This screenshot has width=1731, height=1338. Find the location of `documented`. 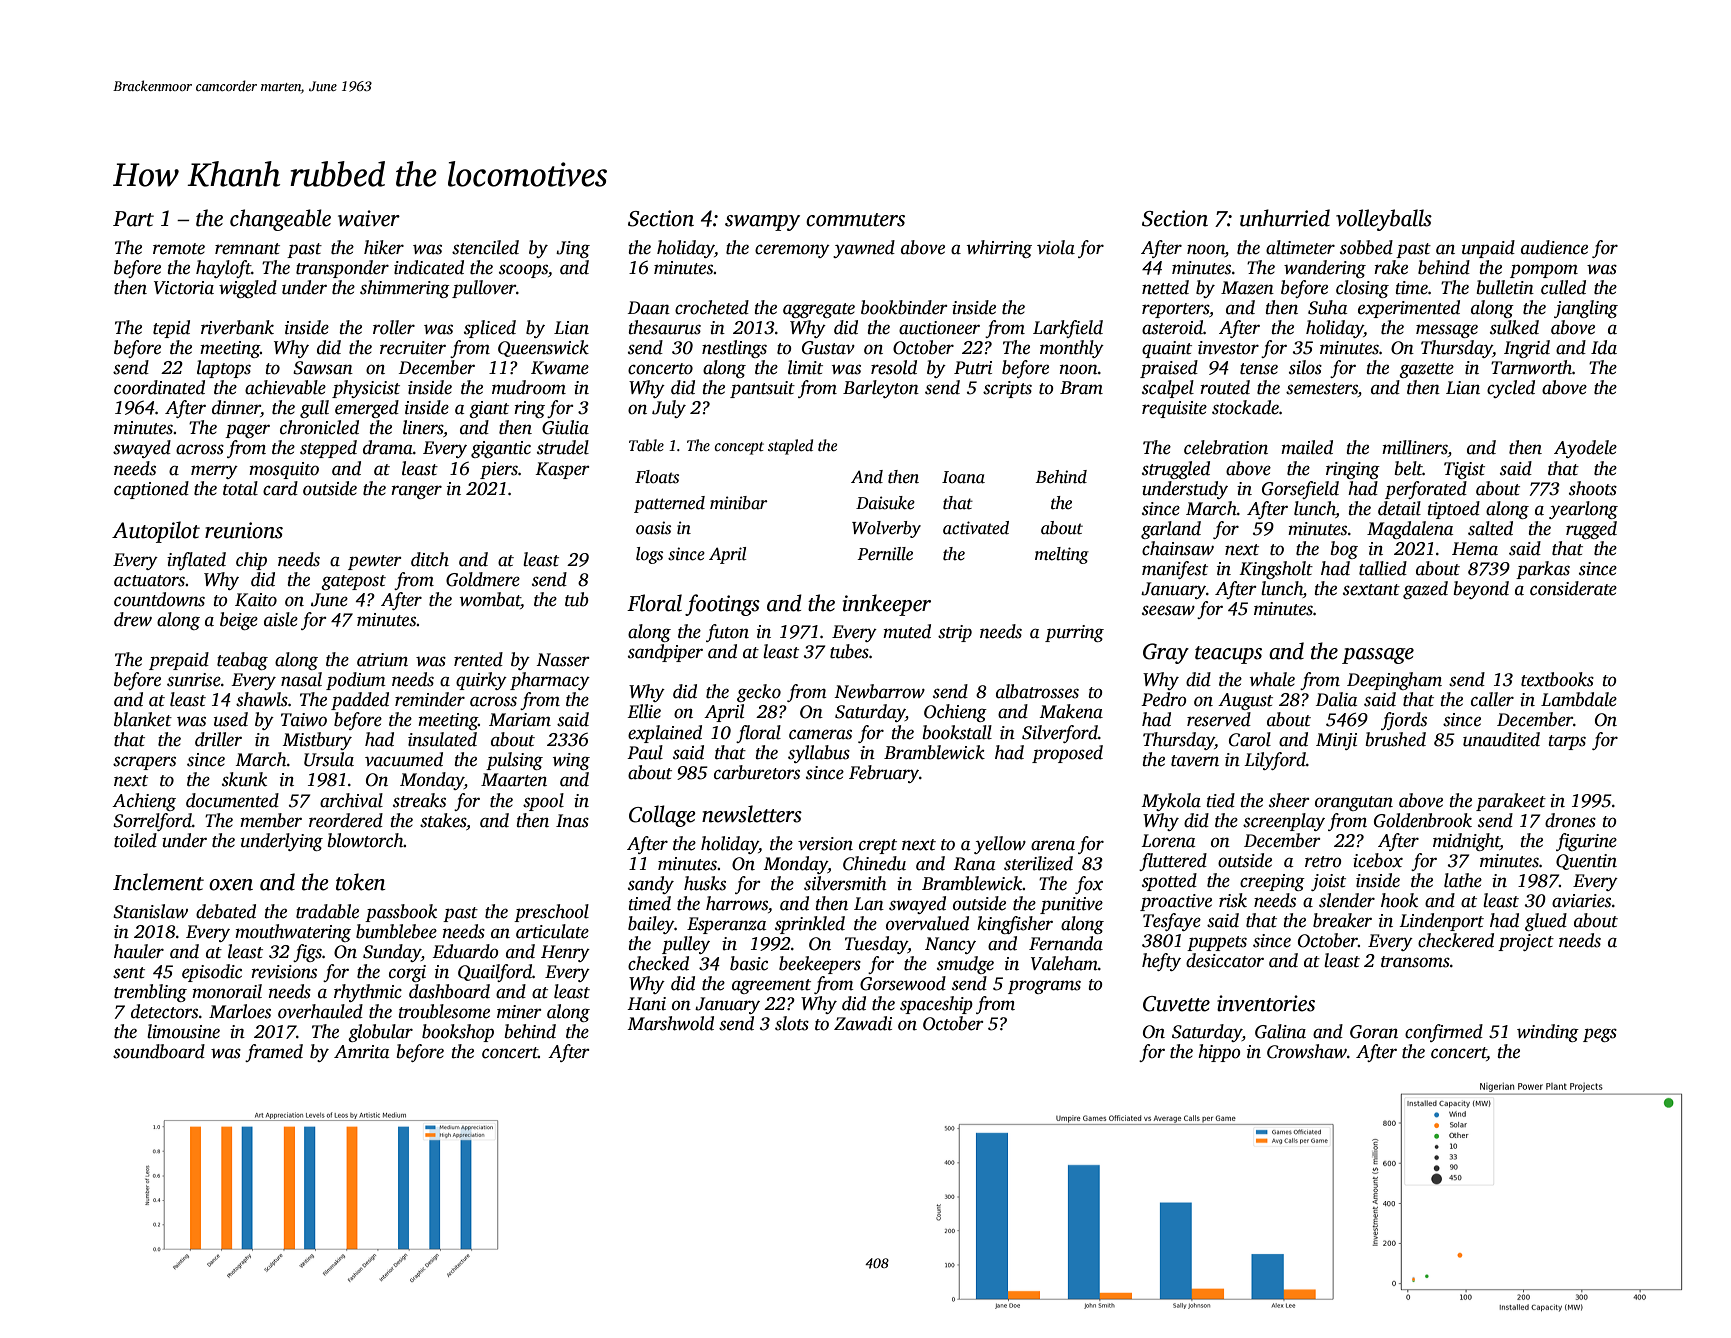

documented is located at coordinates (232, 800).
